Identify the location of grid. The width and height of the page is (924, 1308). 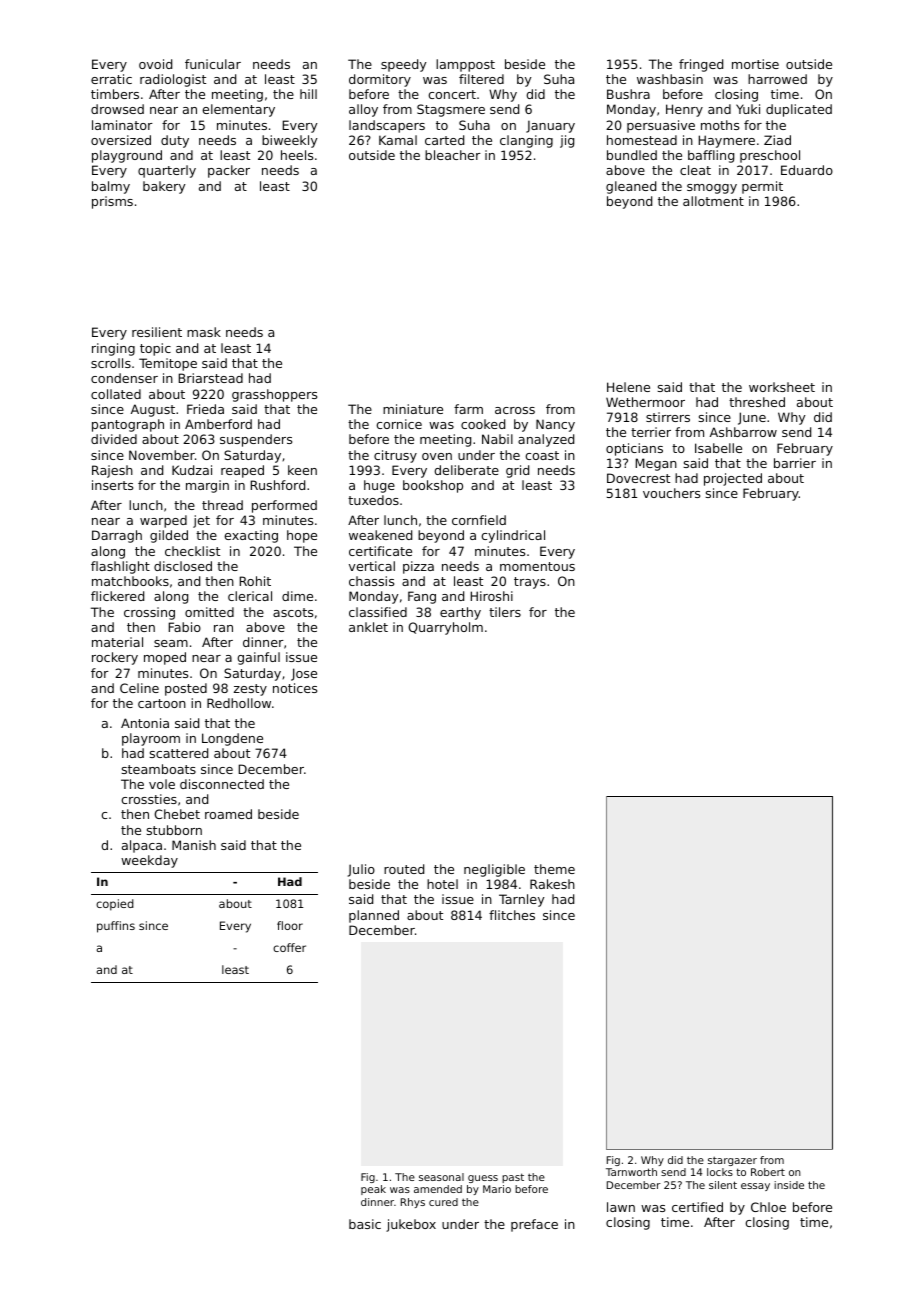
(517, 471).
